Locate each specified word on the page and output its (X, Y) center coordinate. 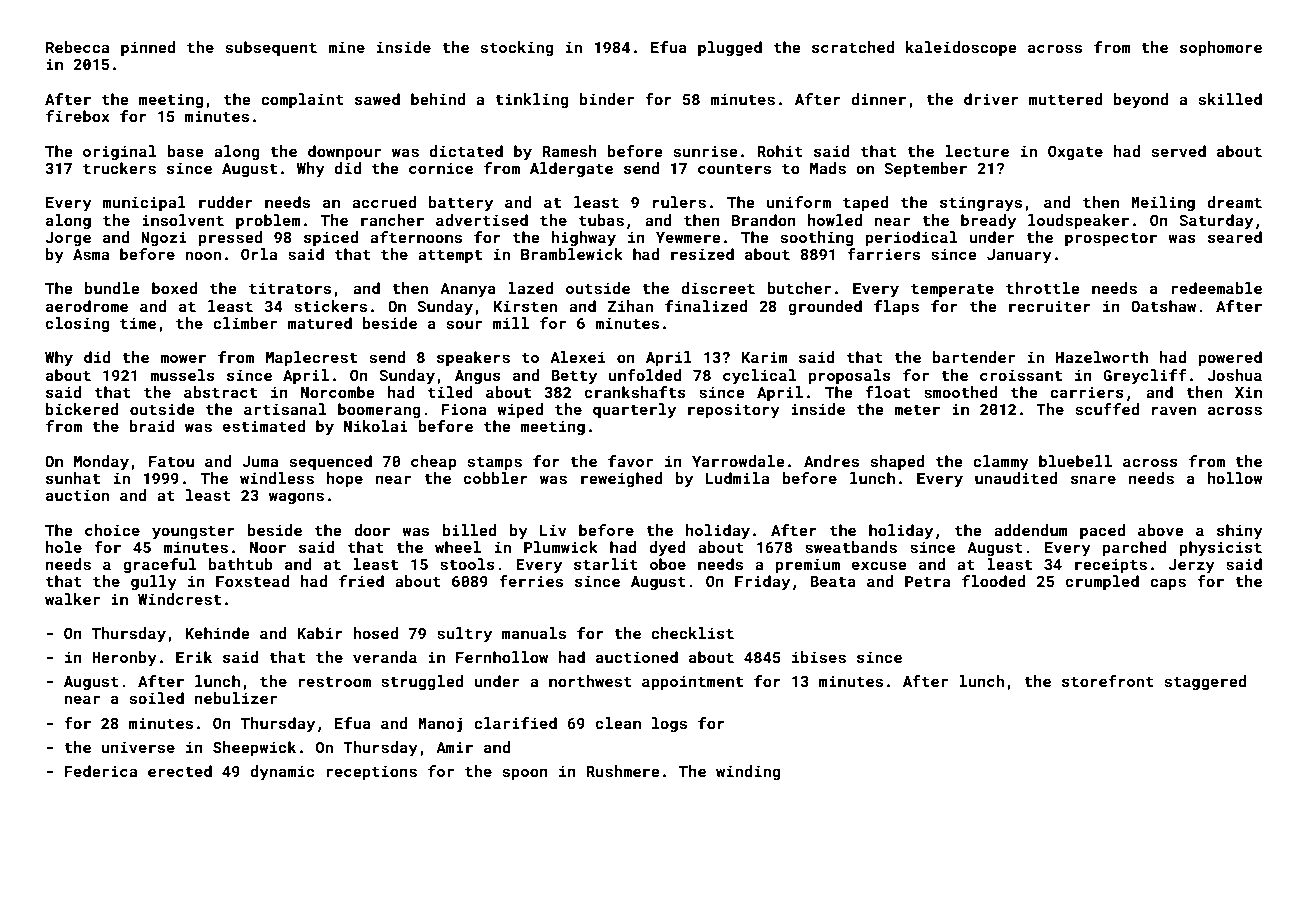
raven (1174, 410)
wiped (520, 410)
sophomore (1221, 48)
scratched (853, 47)
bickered (82, 409)
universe (138, 747)
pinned (148, 48)
